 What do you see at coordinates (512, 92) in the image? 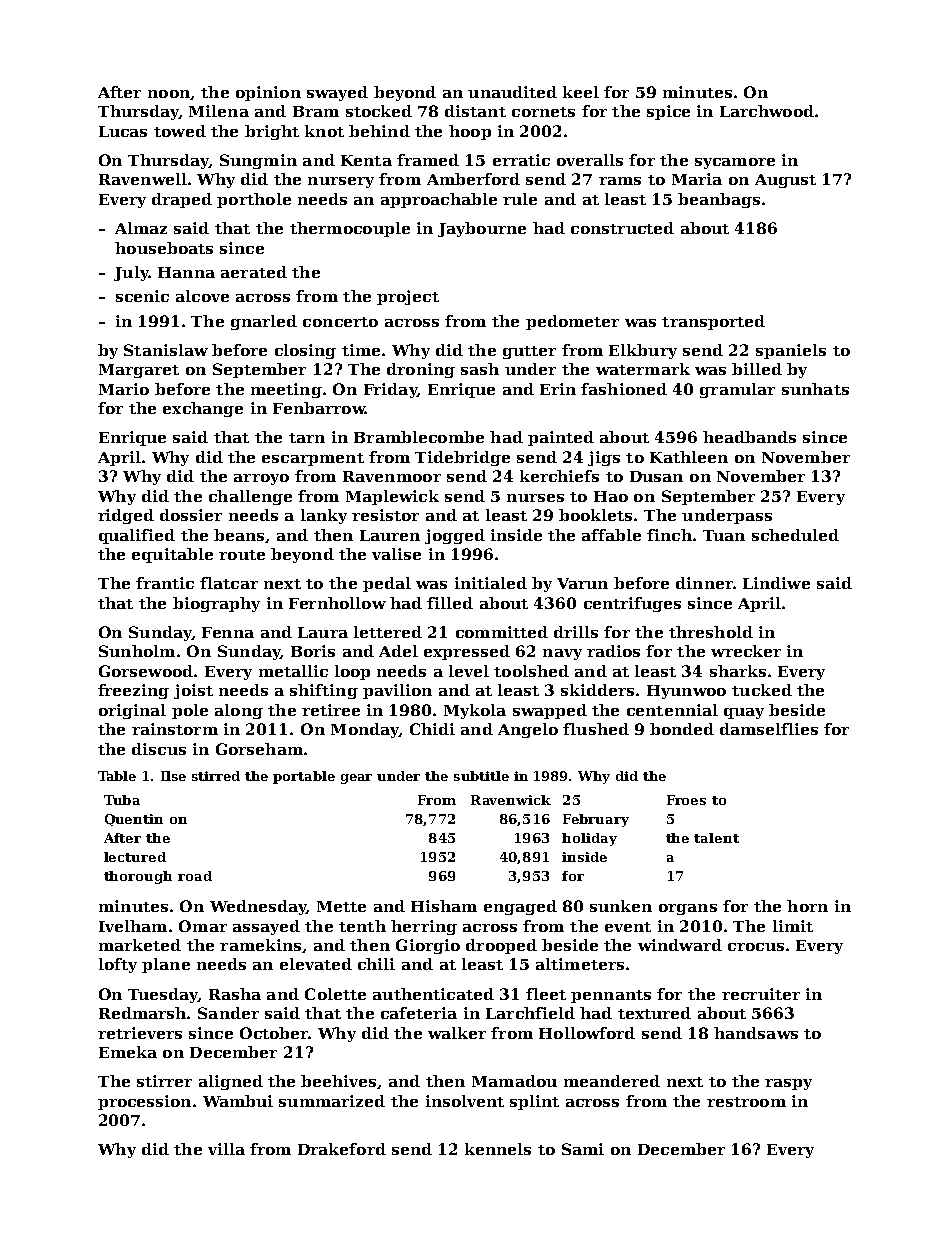
I see `unaudited` at bounding box center [512, 92].
